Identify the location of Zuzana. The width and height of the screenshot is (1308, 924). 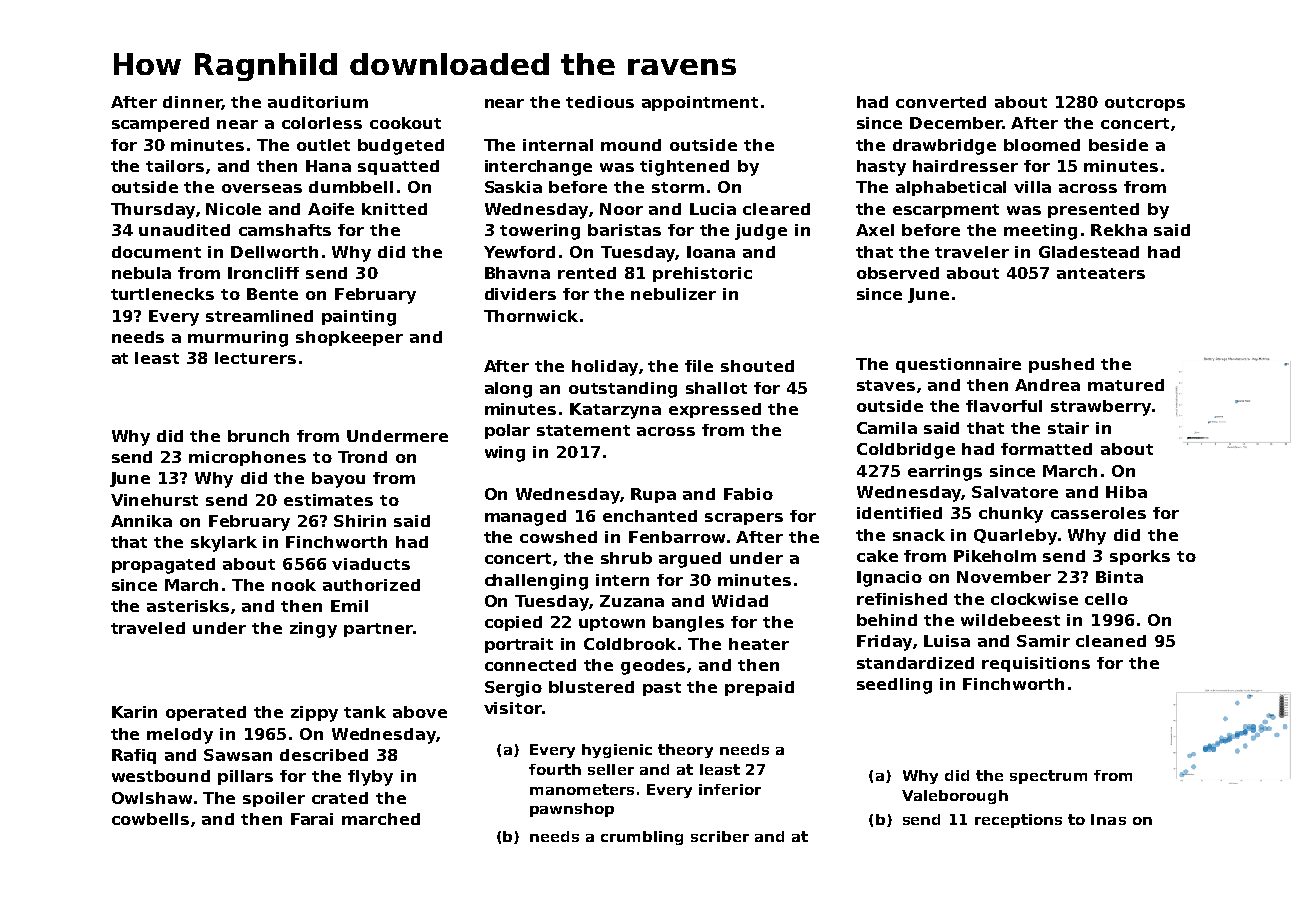
(632, 601).
